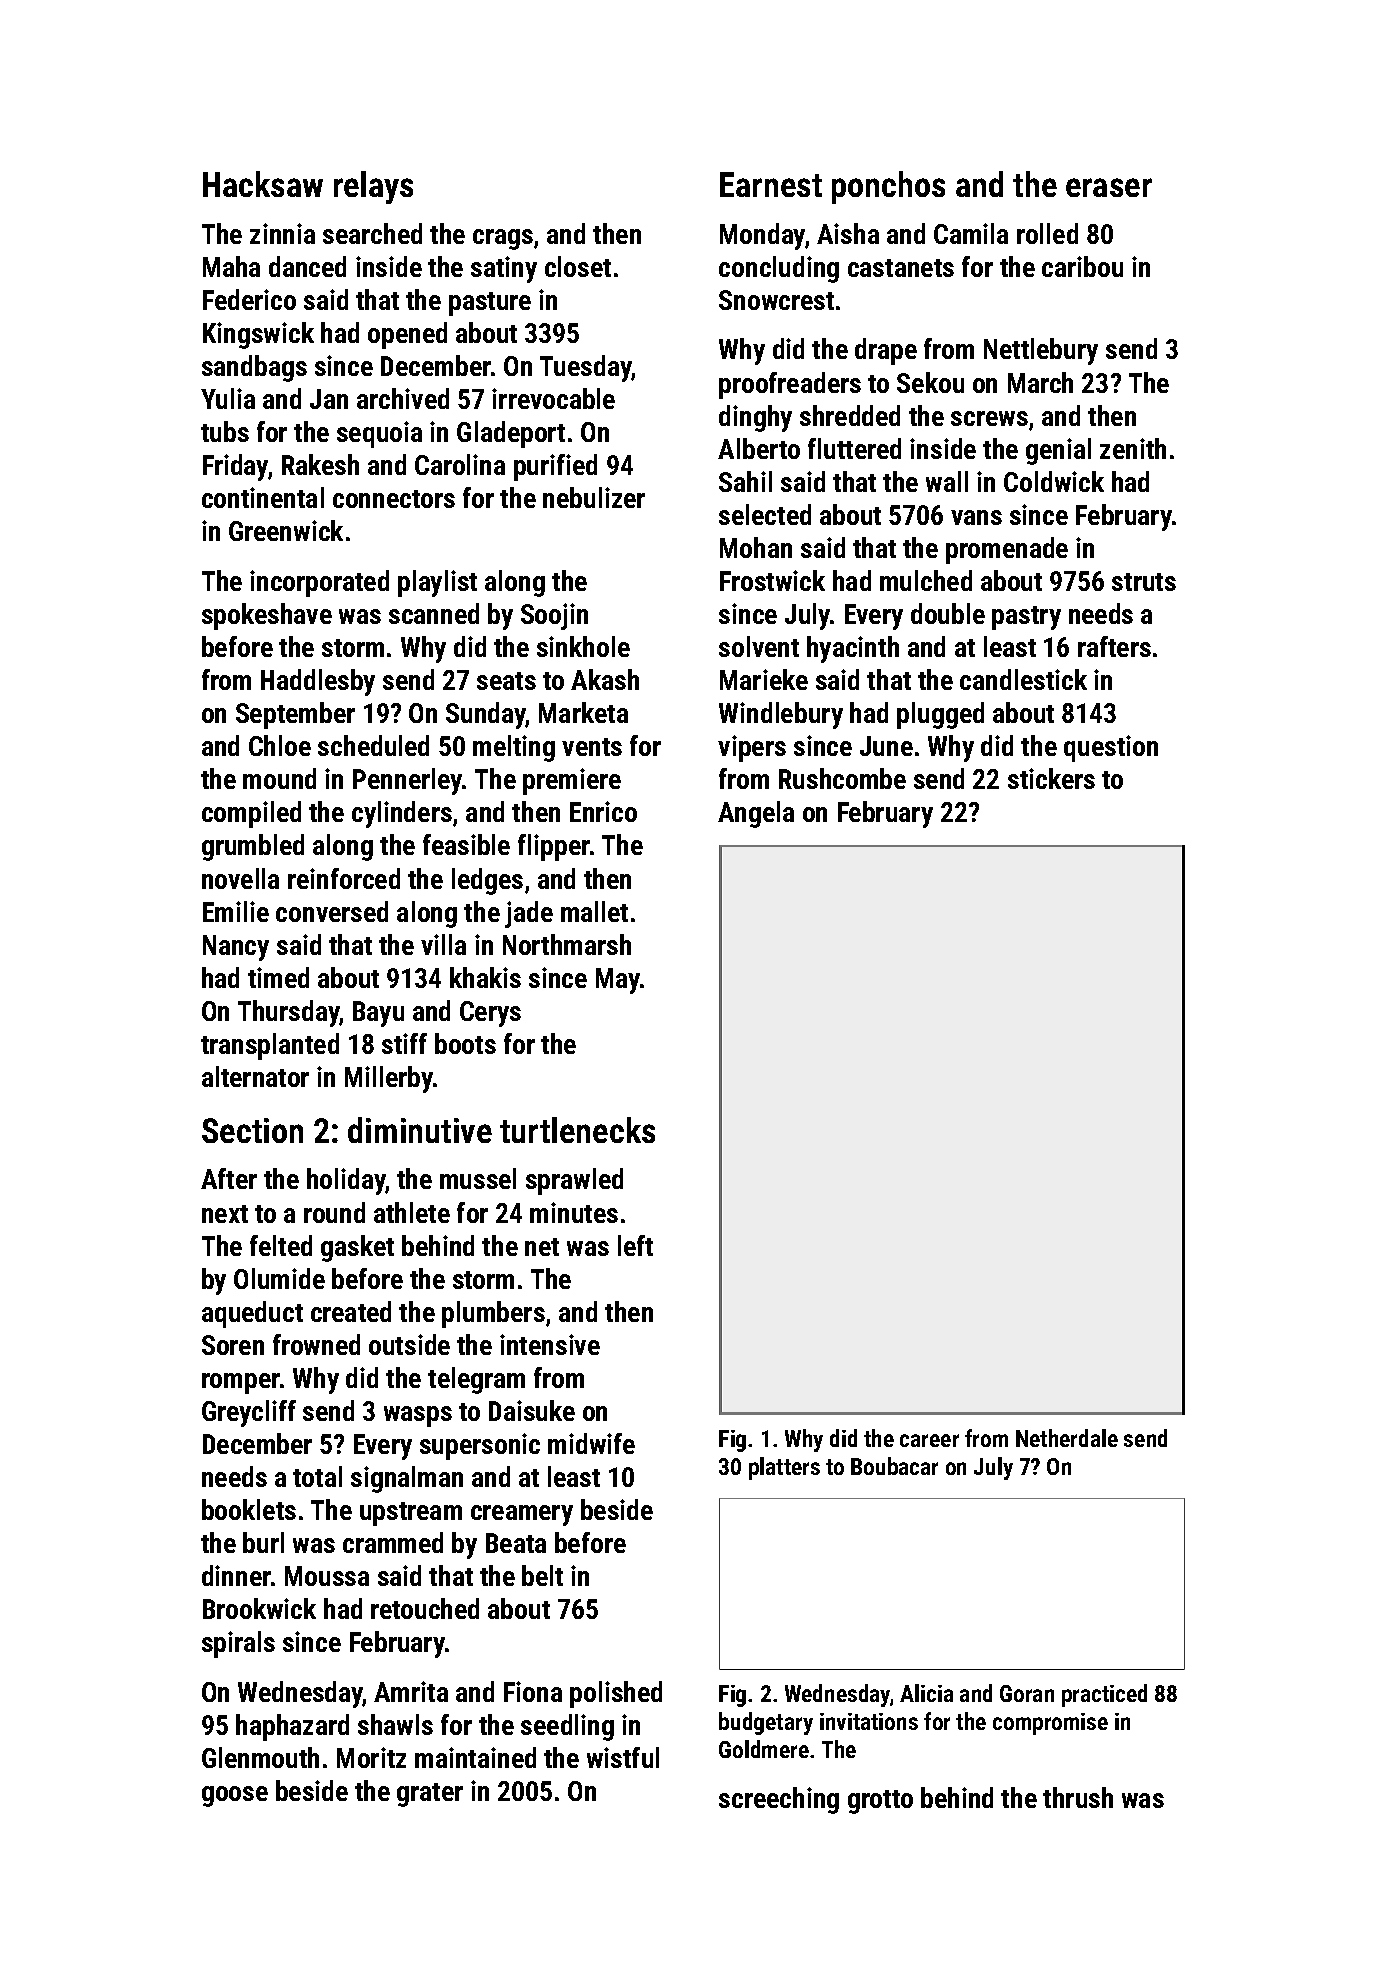  Describe the element at coordinates (623, 1757) in the document. I see `wistful` at that location.
